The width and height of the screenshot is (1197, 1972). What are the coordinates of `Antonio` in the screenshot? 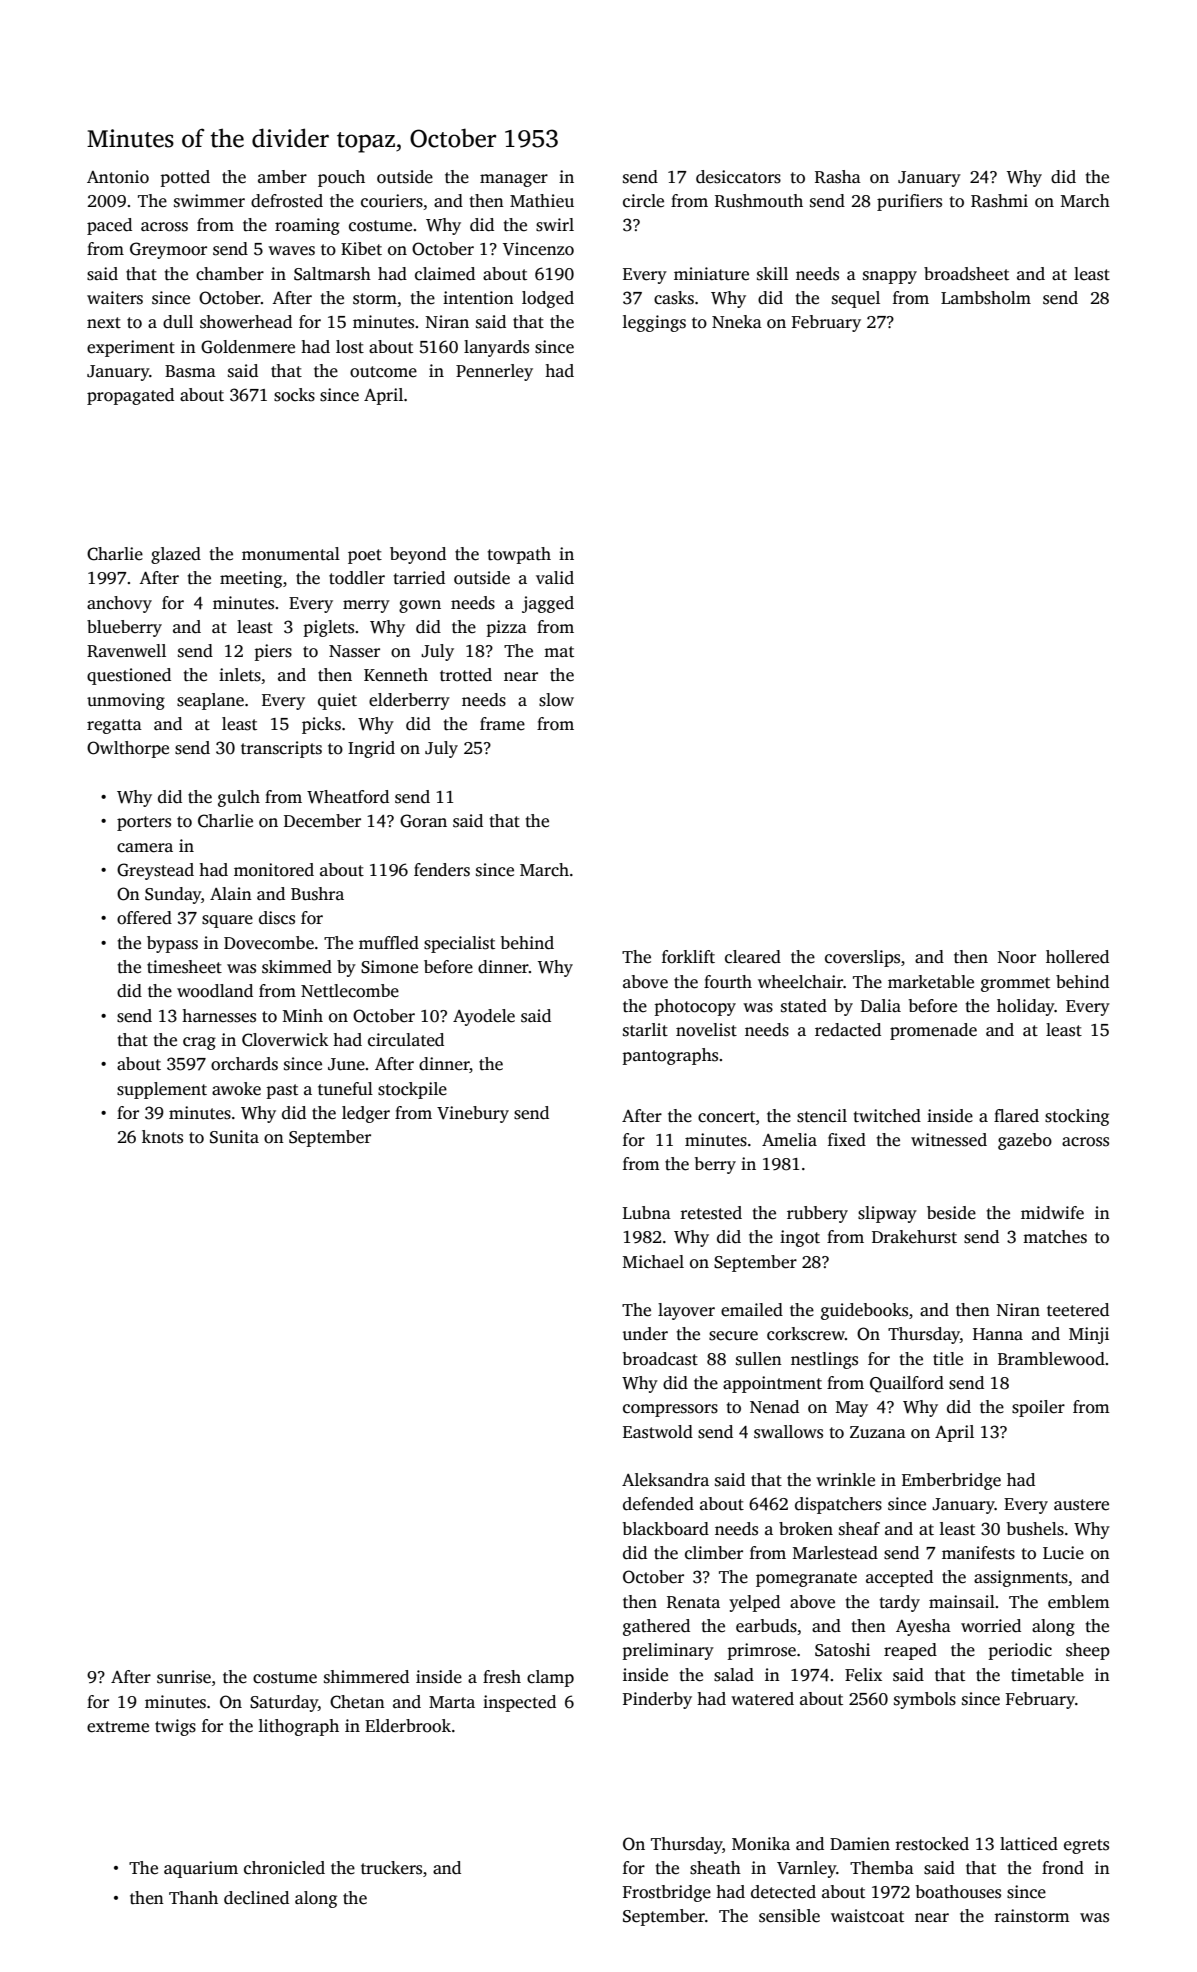 It's located at (118, 177).
